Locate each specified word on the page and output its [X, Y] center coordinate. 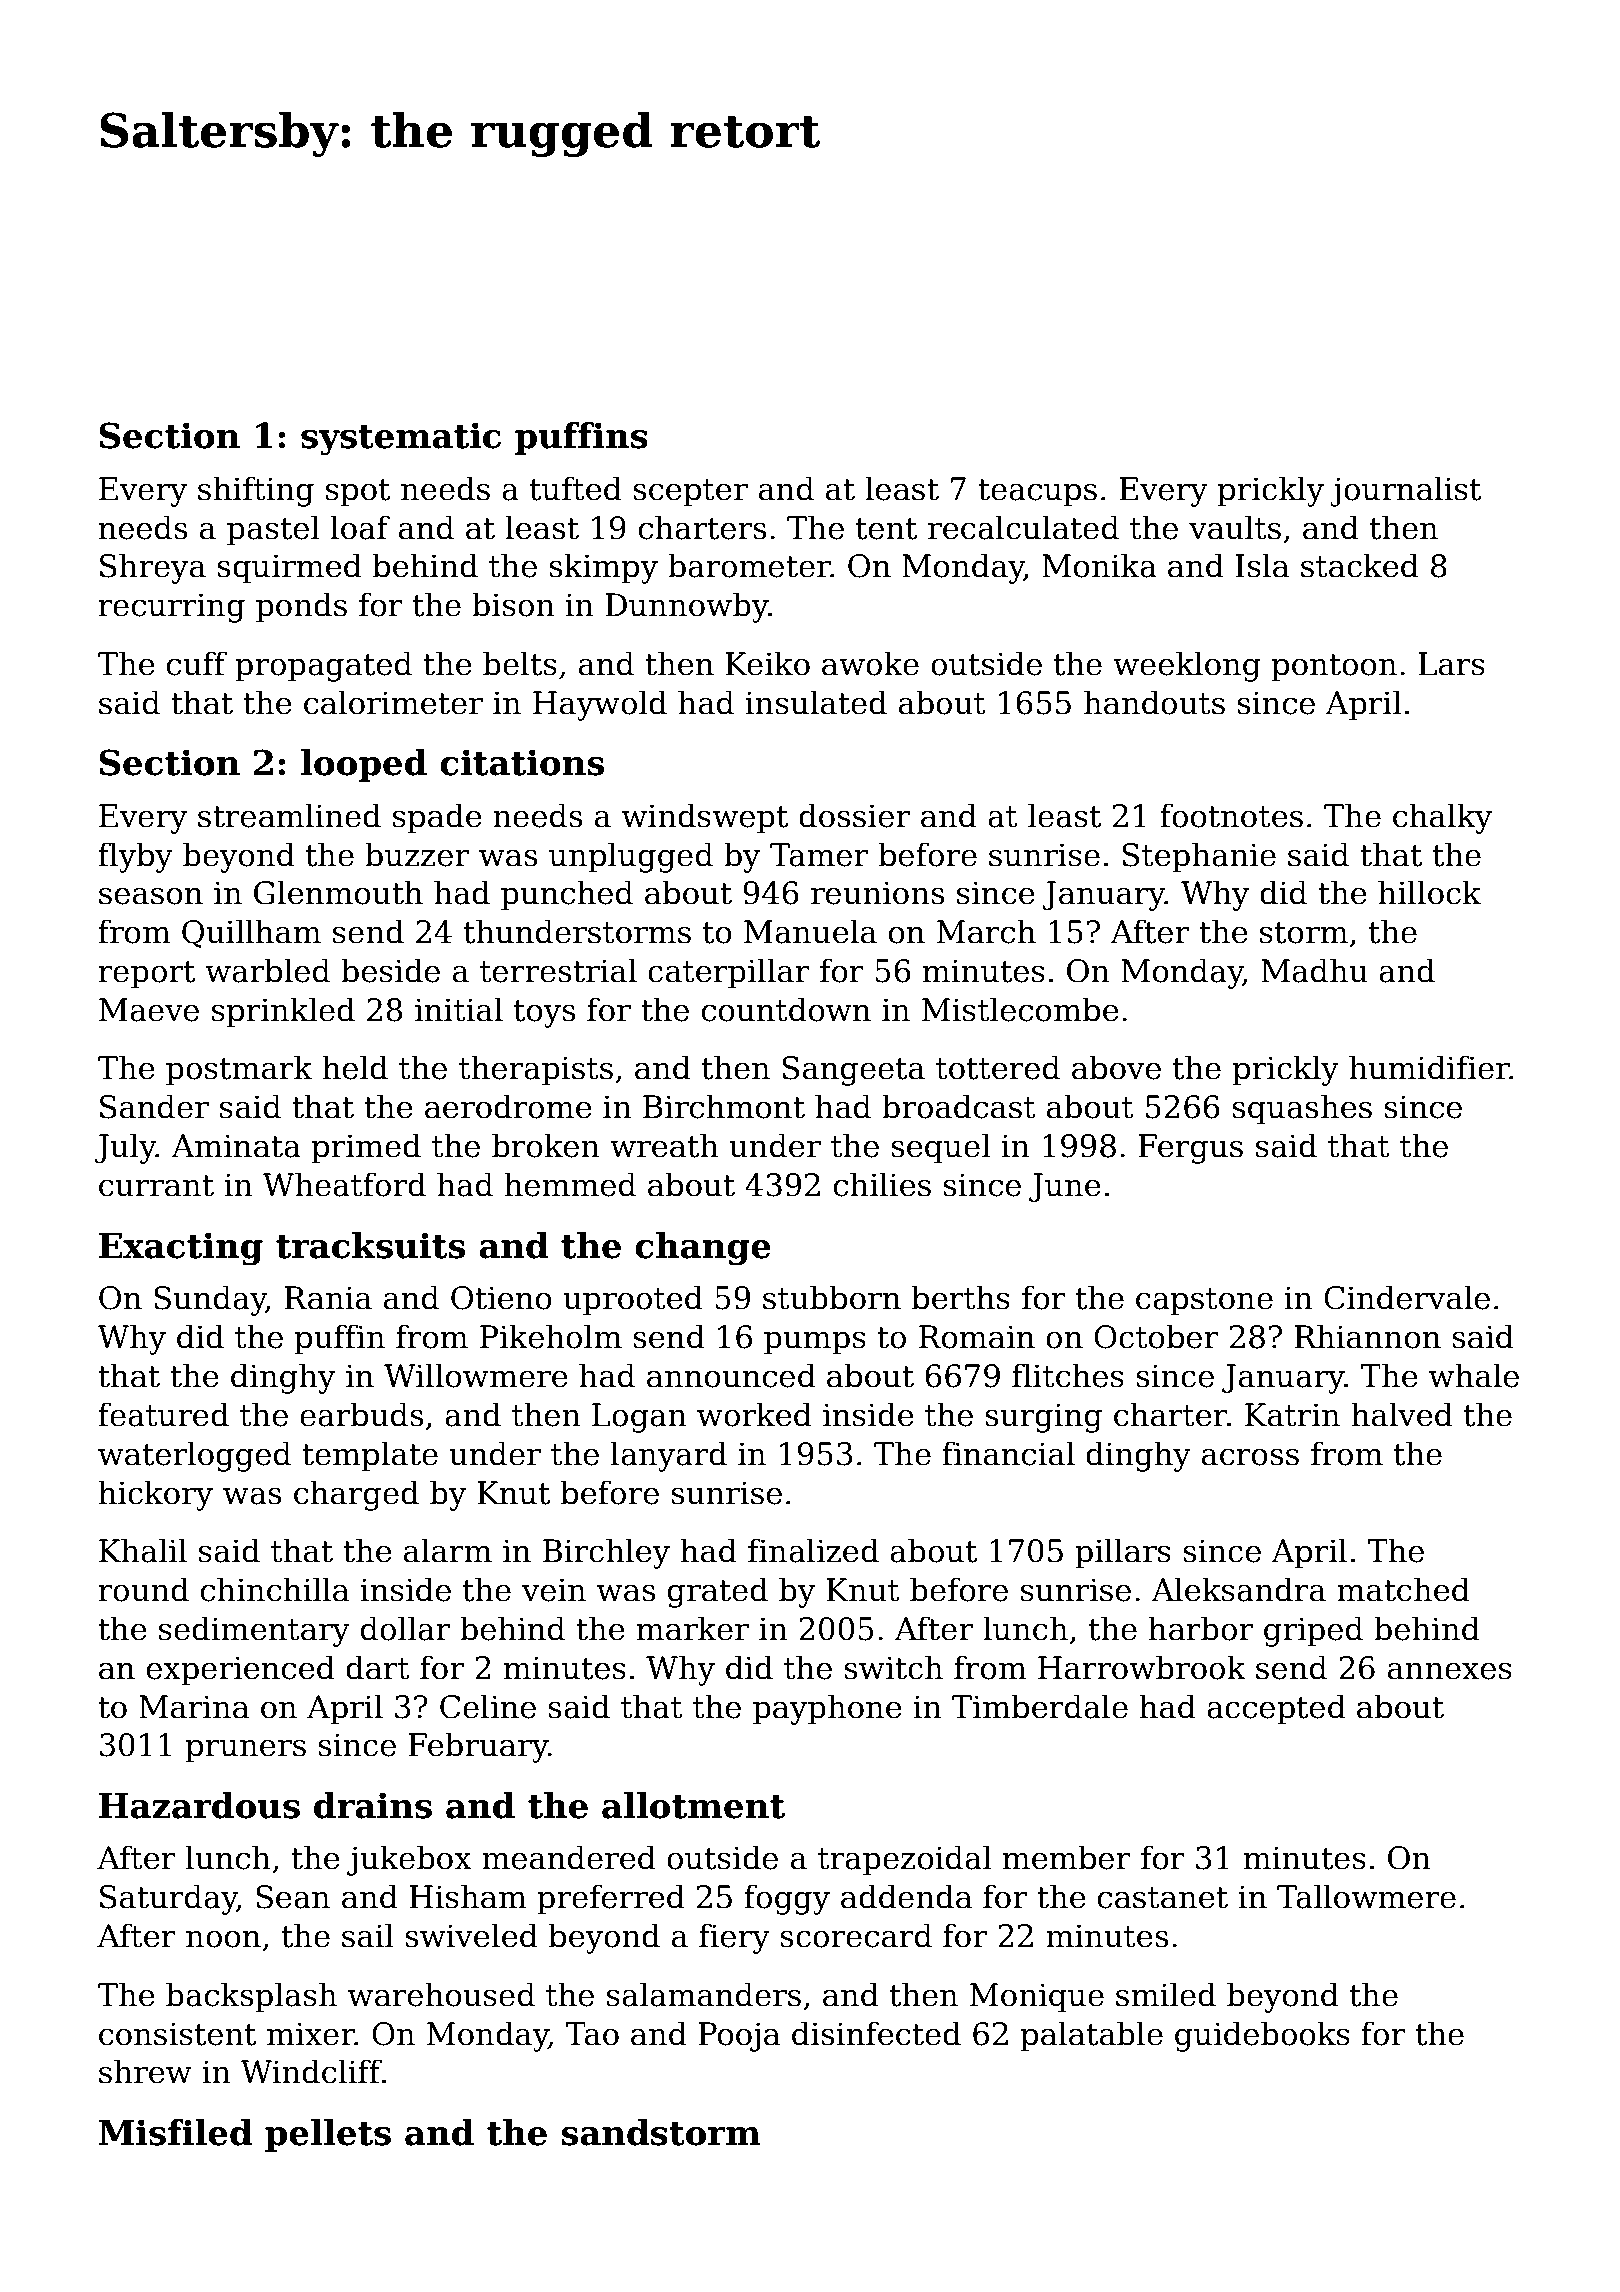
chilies [882, 1184]
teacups [1037, 493]
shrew [145, 2071]
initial [459, 1009]
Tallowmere [1366, 1896]
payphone [827, 1709]
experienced [241, 1670]
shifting [256, 491]
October [1156, 1336]
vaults [1235, 527]
